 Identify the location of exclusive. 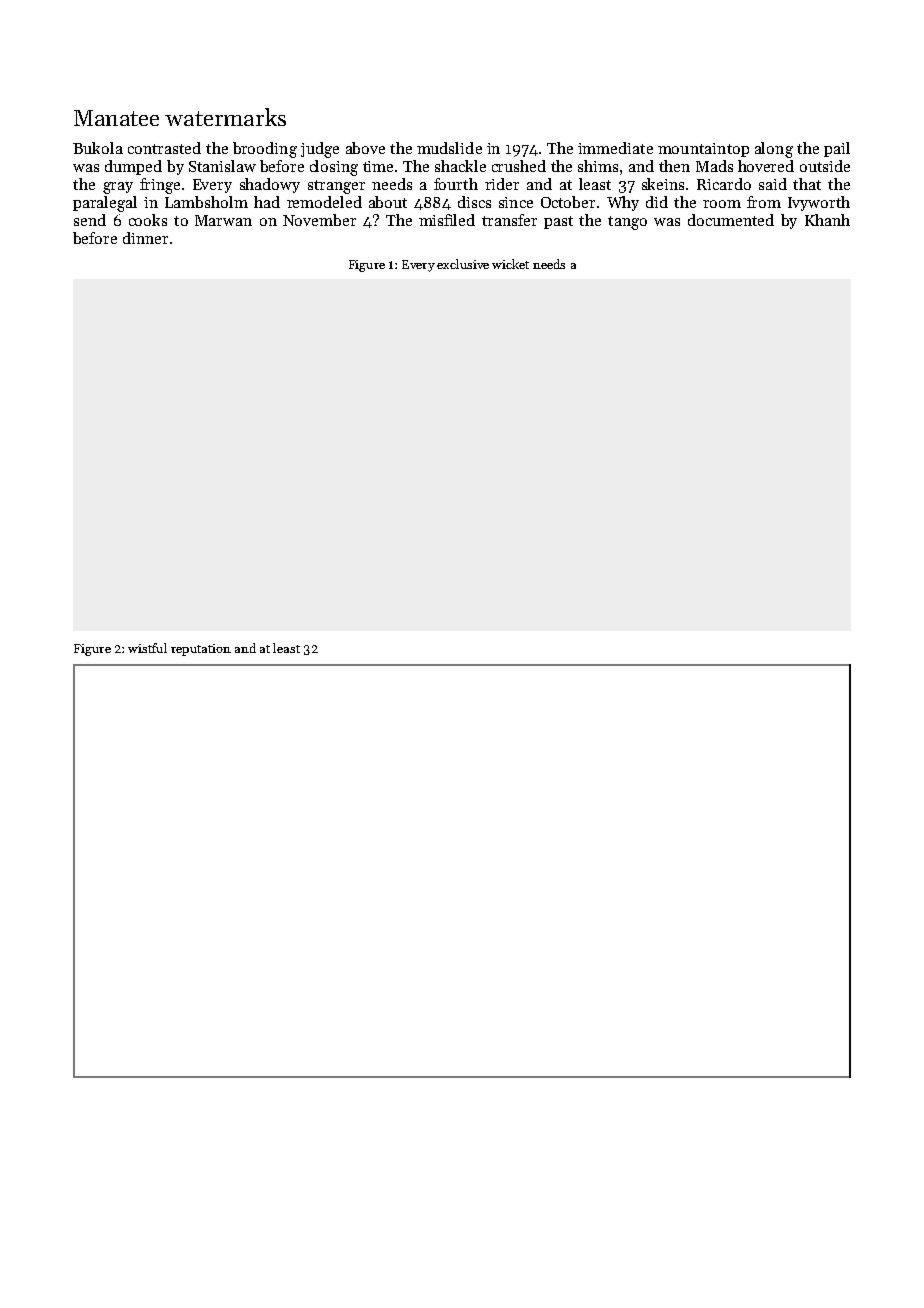
(463, 264).
